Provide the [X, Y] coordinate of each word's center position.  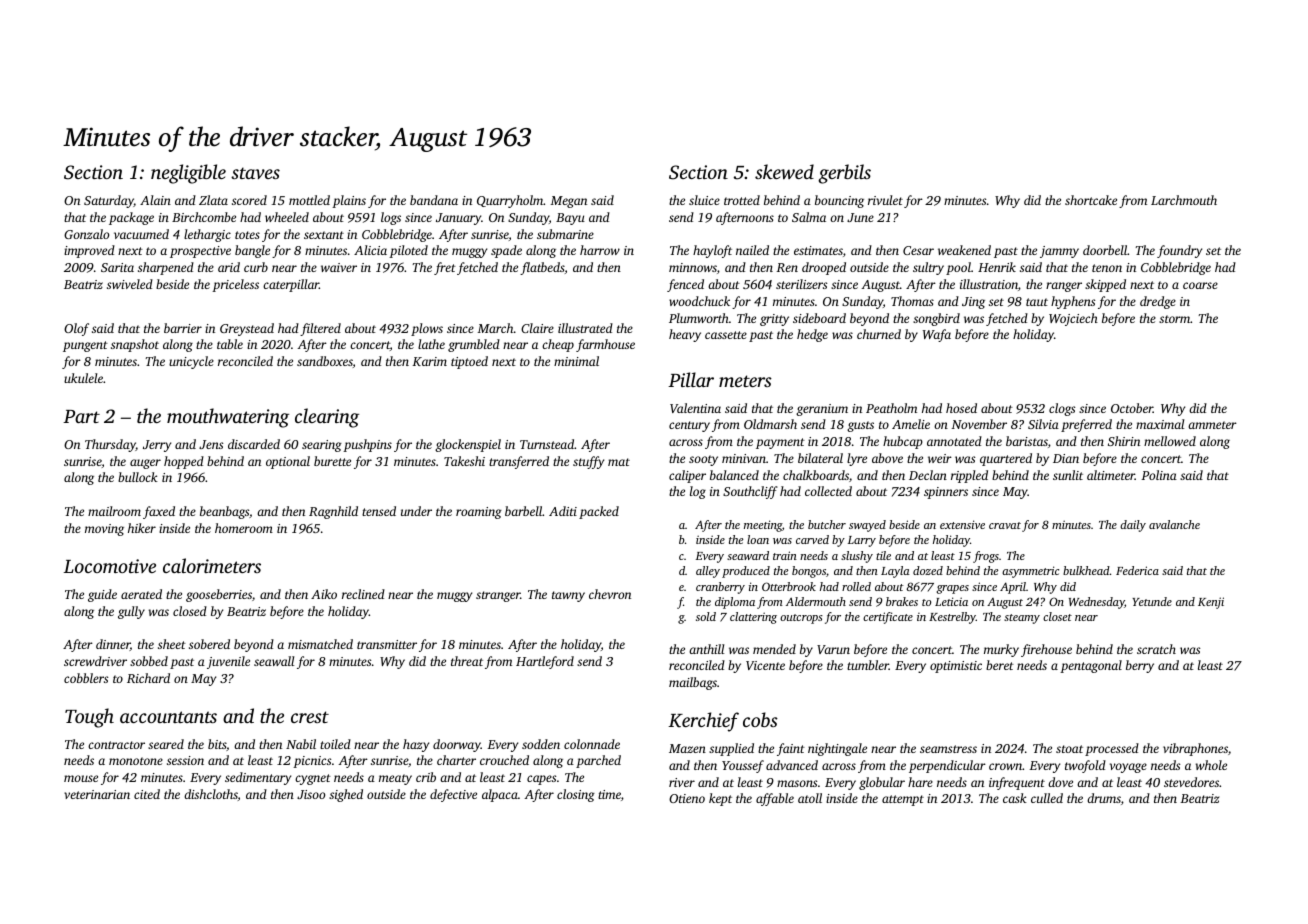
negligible [188, 174]
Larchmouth [1184, 200]
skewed [784, 172]
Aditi [563, 511]
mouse [81, 778]
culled [1047, 798]
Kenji [1211, 603]
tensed [379, 511]
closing [576, 795]
